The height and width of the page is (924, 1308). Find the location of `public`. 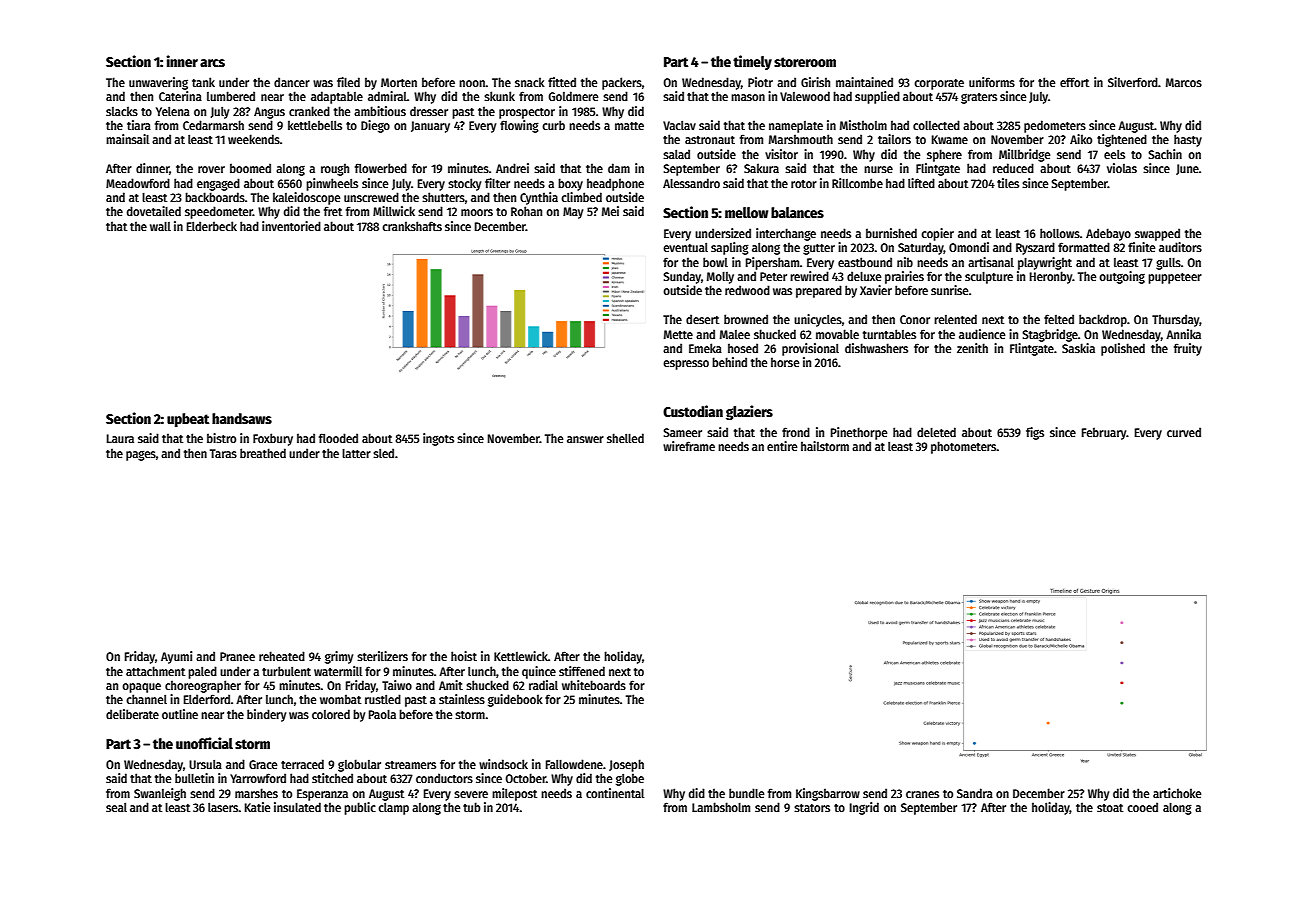

public is located at coordinates (360, 808).
